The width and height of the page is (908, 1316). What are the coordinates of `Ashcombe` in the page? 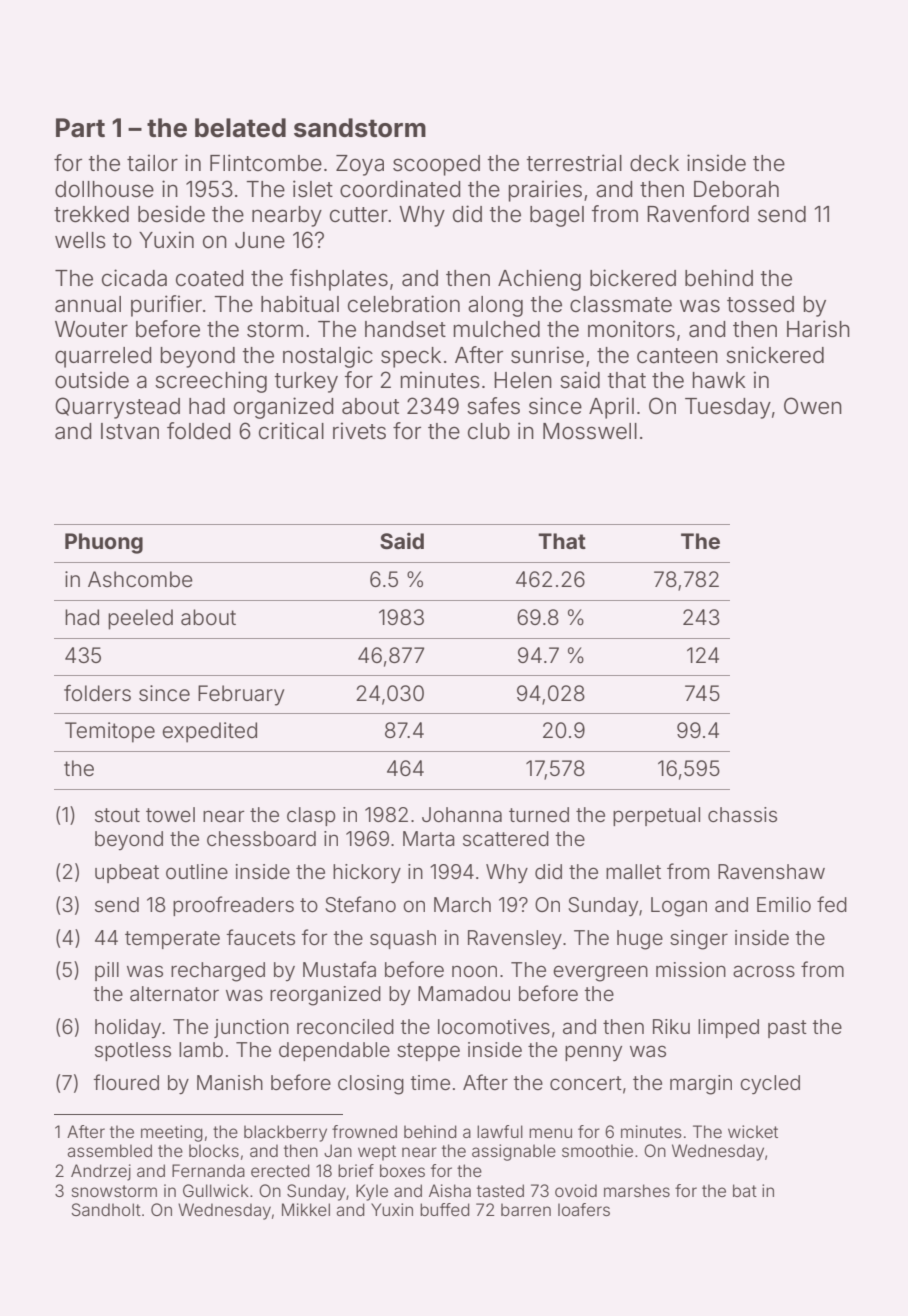 It's located at (140, 579).
